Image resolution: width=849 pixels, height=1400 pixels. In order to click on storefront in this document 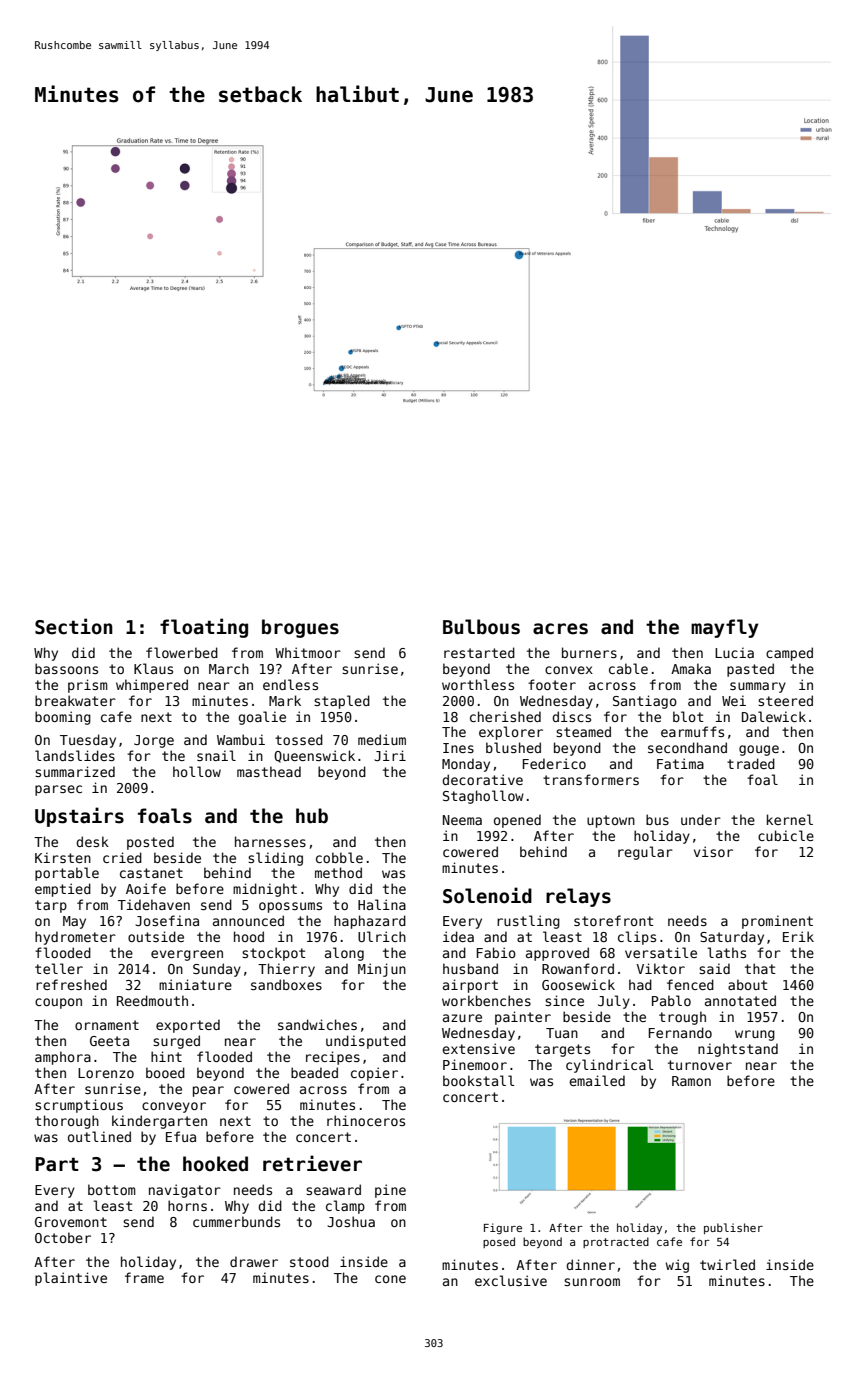, I will do `click(613, 920)`.
